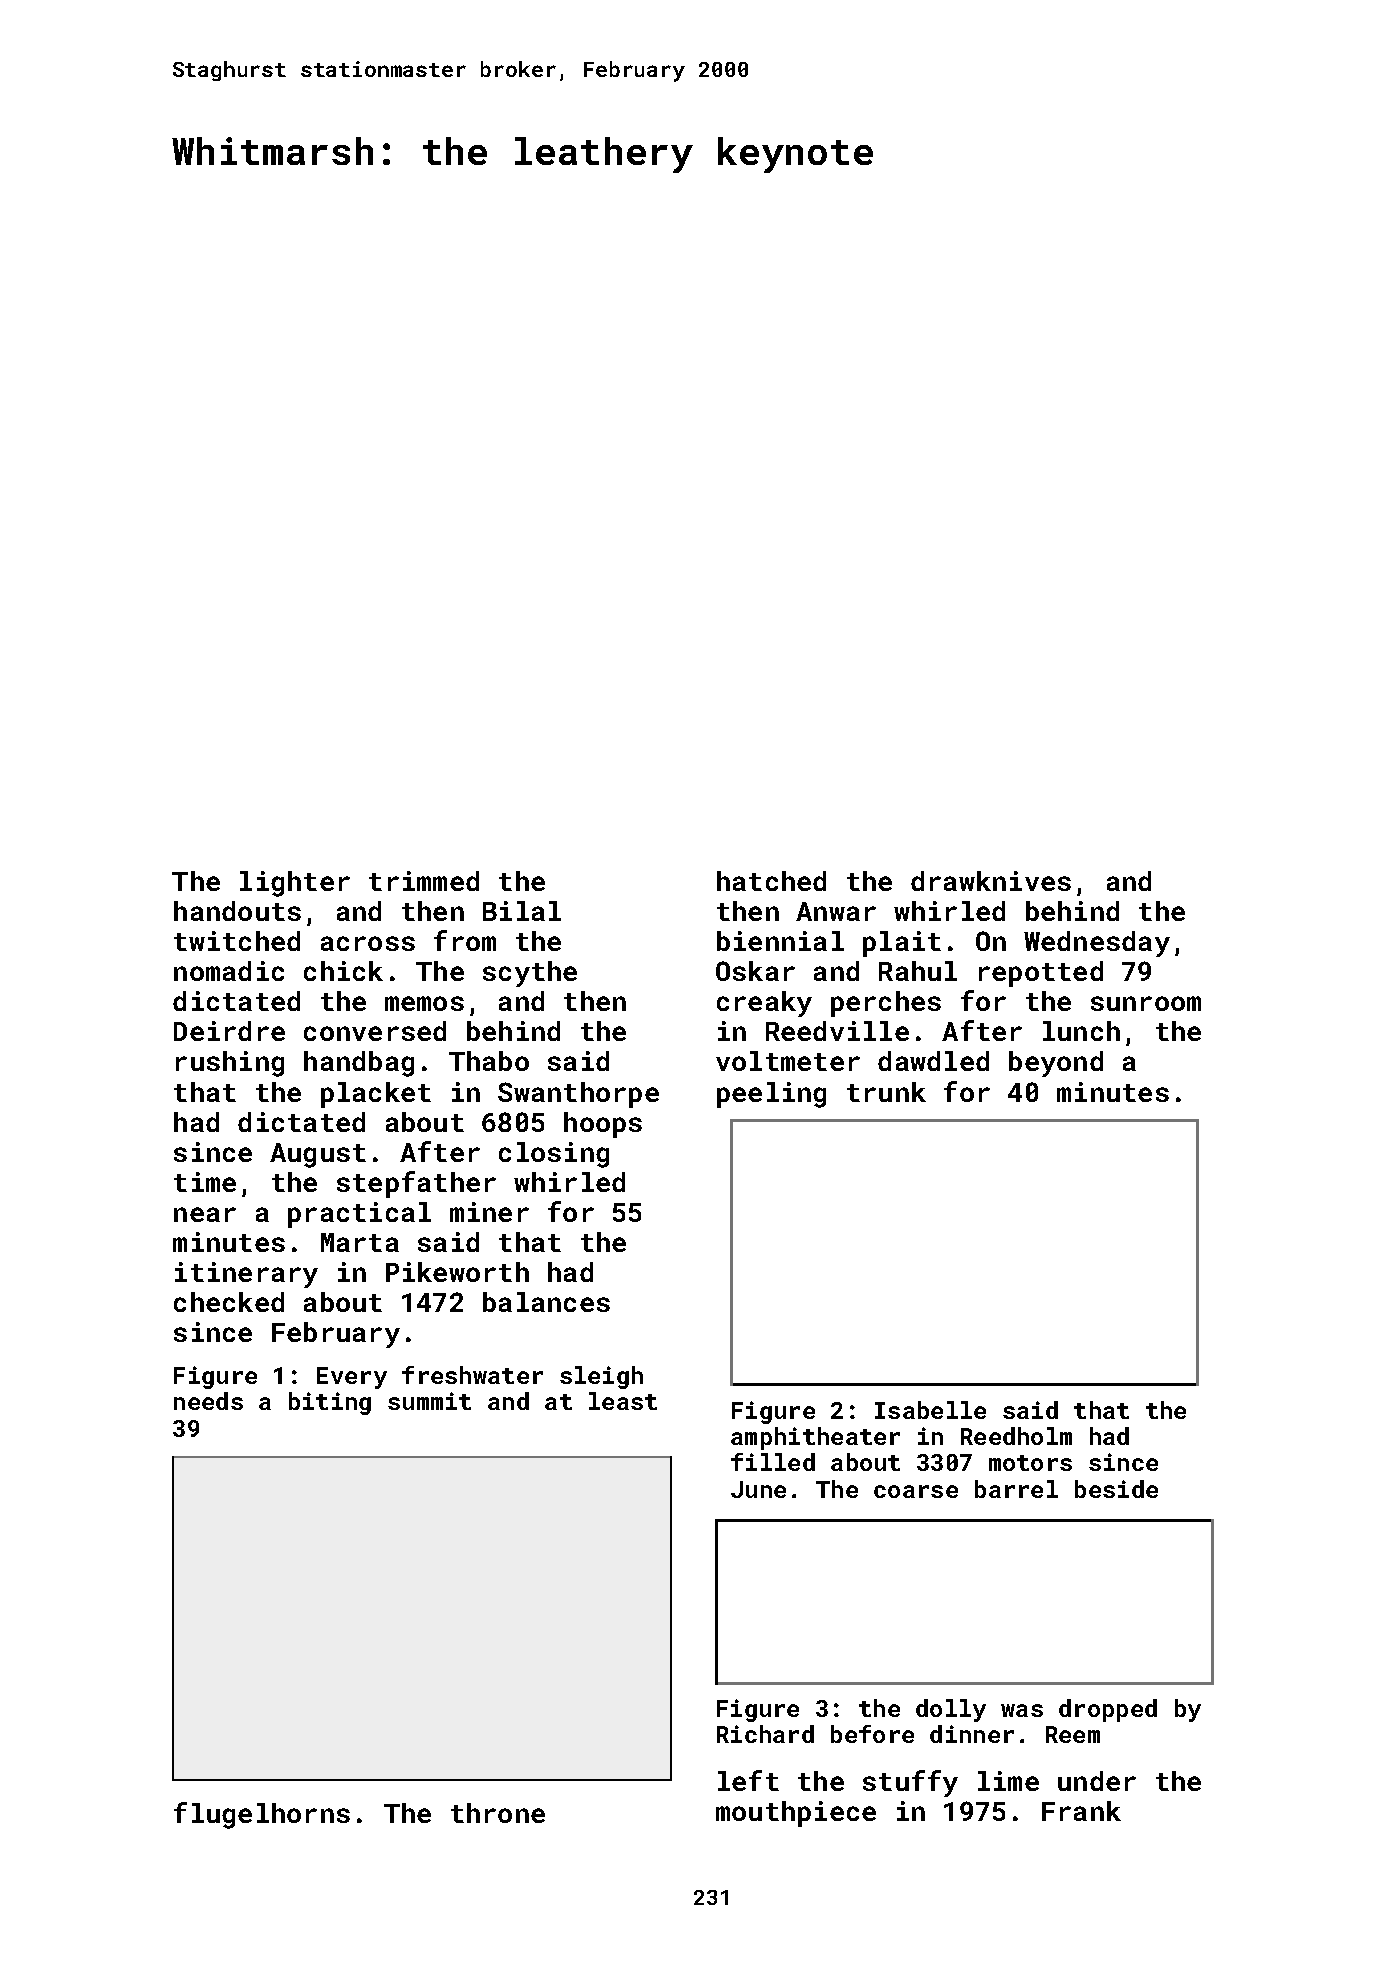  What do you see at coordinates (773, 1462) in the screenshot?
I see `filled` at bounding box center [773, 1462].
